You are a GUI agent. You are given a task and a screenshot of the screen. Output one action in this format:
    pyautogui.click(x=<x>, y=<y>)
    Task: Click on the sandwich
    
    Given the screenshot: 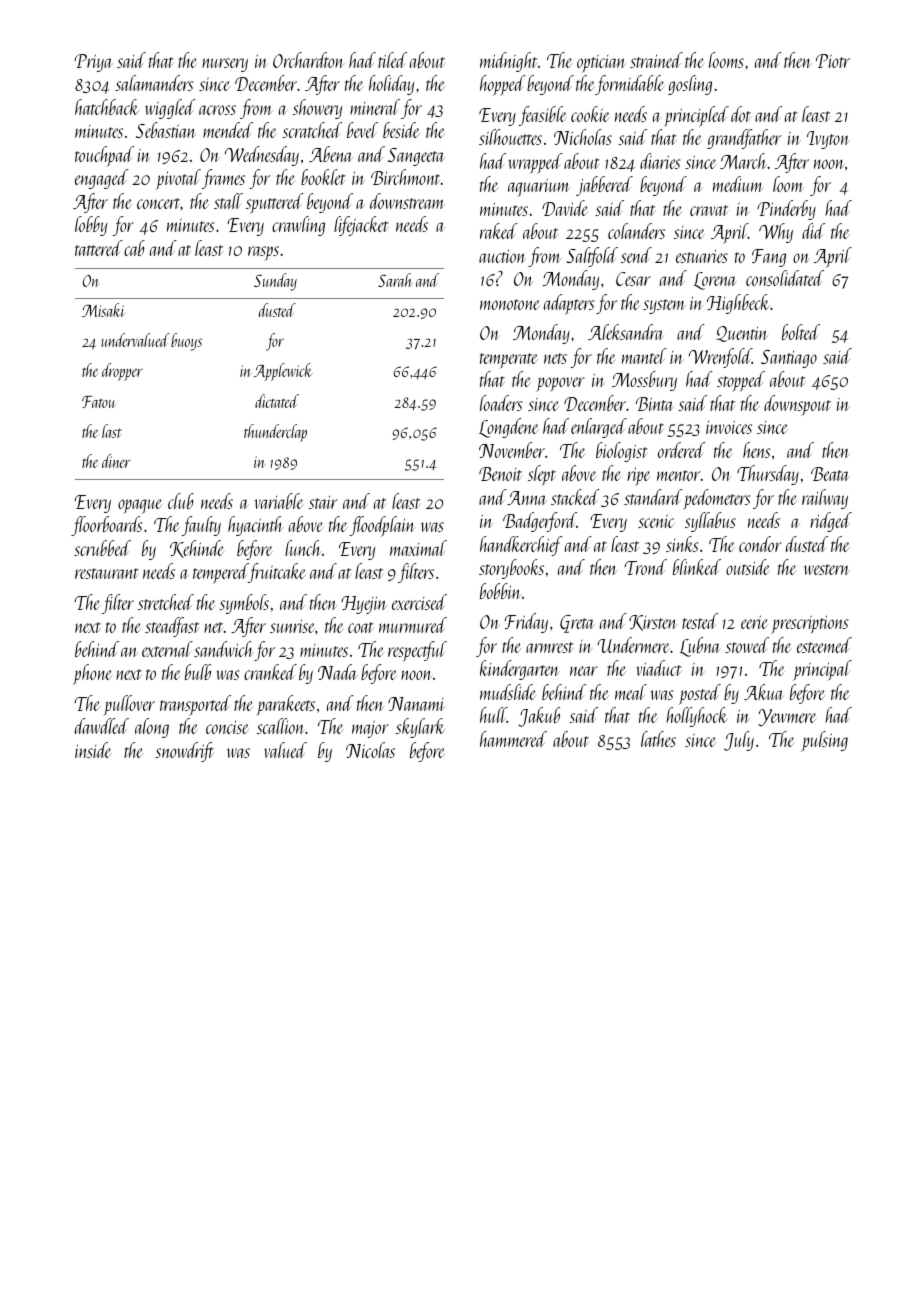 What is the action you would take?
    pyautogui.click(x=224, y=649)
